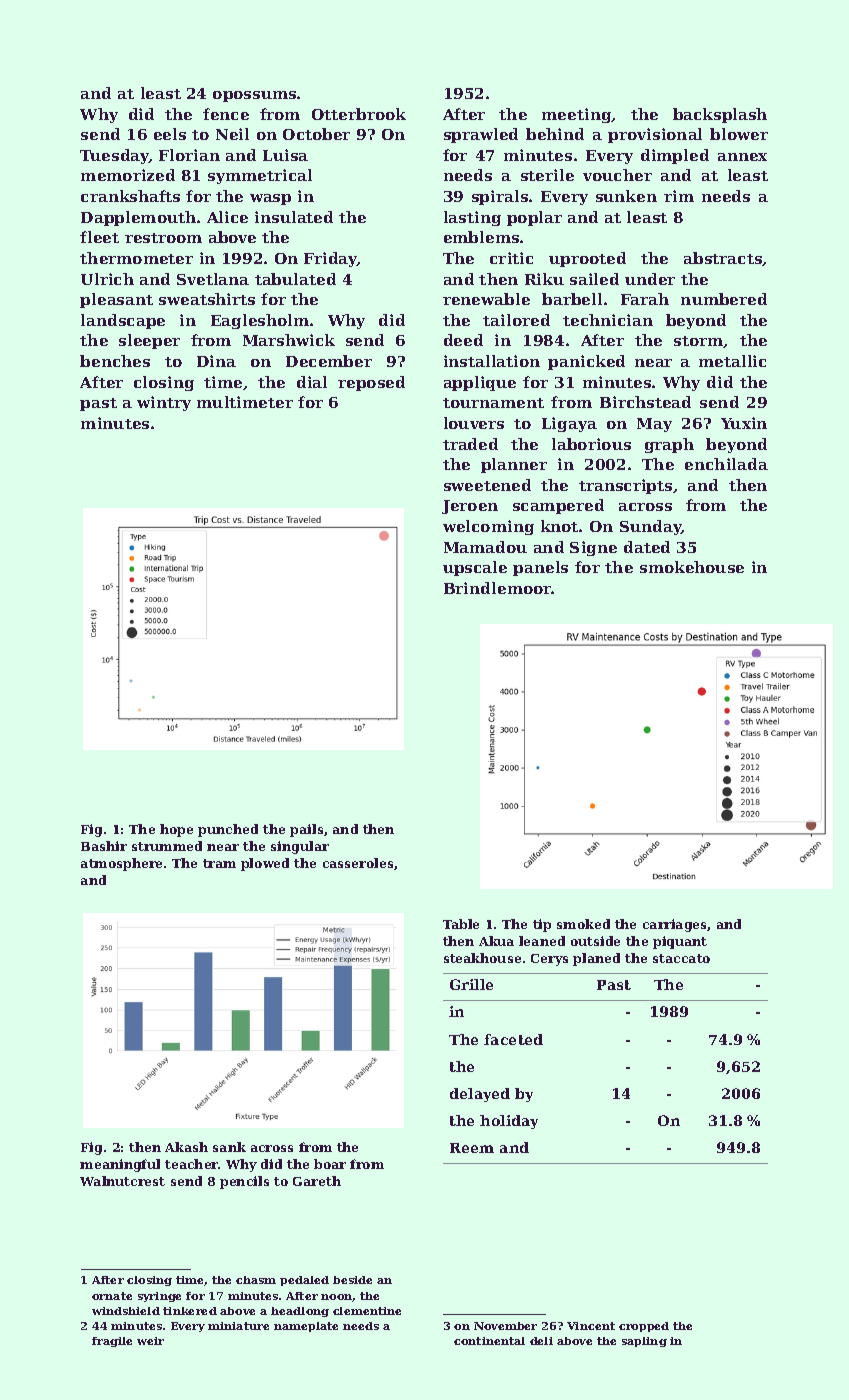 The height and width of the screenshot is (1400, 849). I want to click on pencils, so click(244, 1182).
